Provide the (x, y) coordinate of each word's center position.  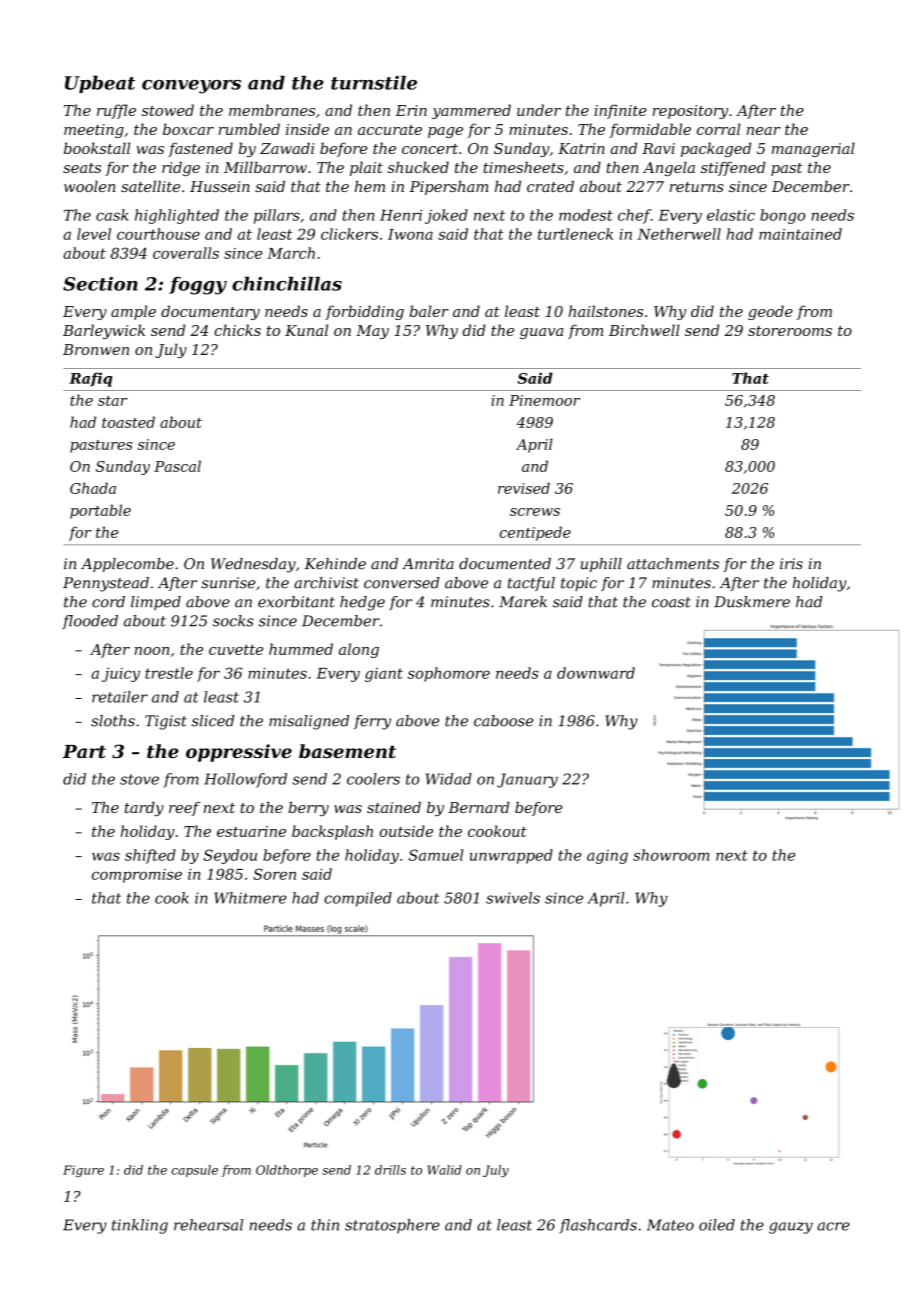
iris (791, 564)
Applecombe (127, 565)
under (539, 110)
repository (690, 112)
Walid (444, 1170)
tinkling (140, 1226)
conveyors (191, 87)
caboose (503, 721)
